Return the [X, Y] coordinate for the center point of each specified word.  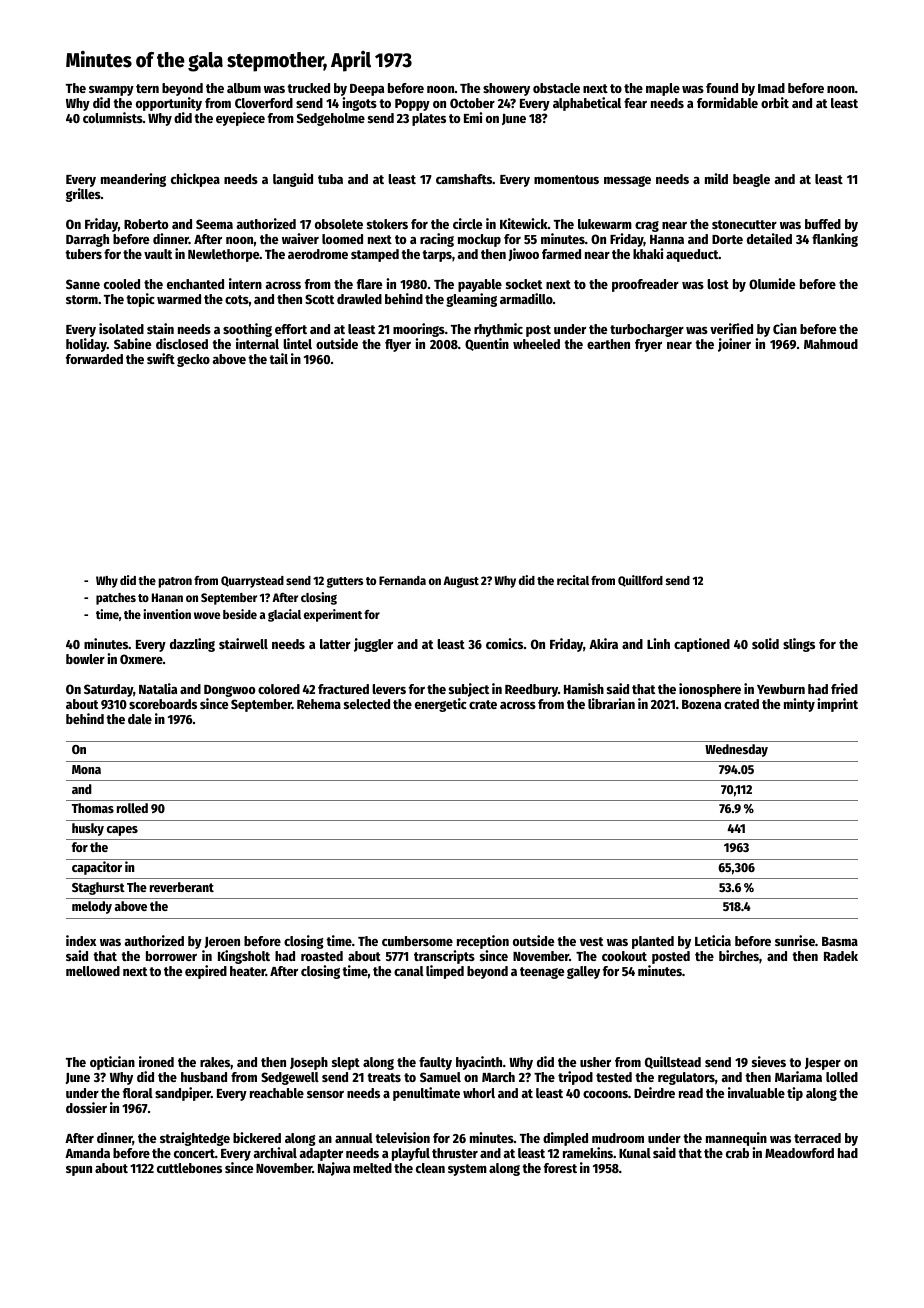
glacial [284, 615]
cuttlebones [189, 1168]
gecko [193, 360]
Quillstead [673, 1062]
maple [663, 89]
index [81, 940]
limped [445, 972]
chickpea [195, 180]
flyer [398, 345]
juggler [373, 645]
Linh [658, 643]
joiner [734, 345]
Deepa [367, 90]
